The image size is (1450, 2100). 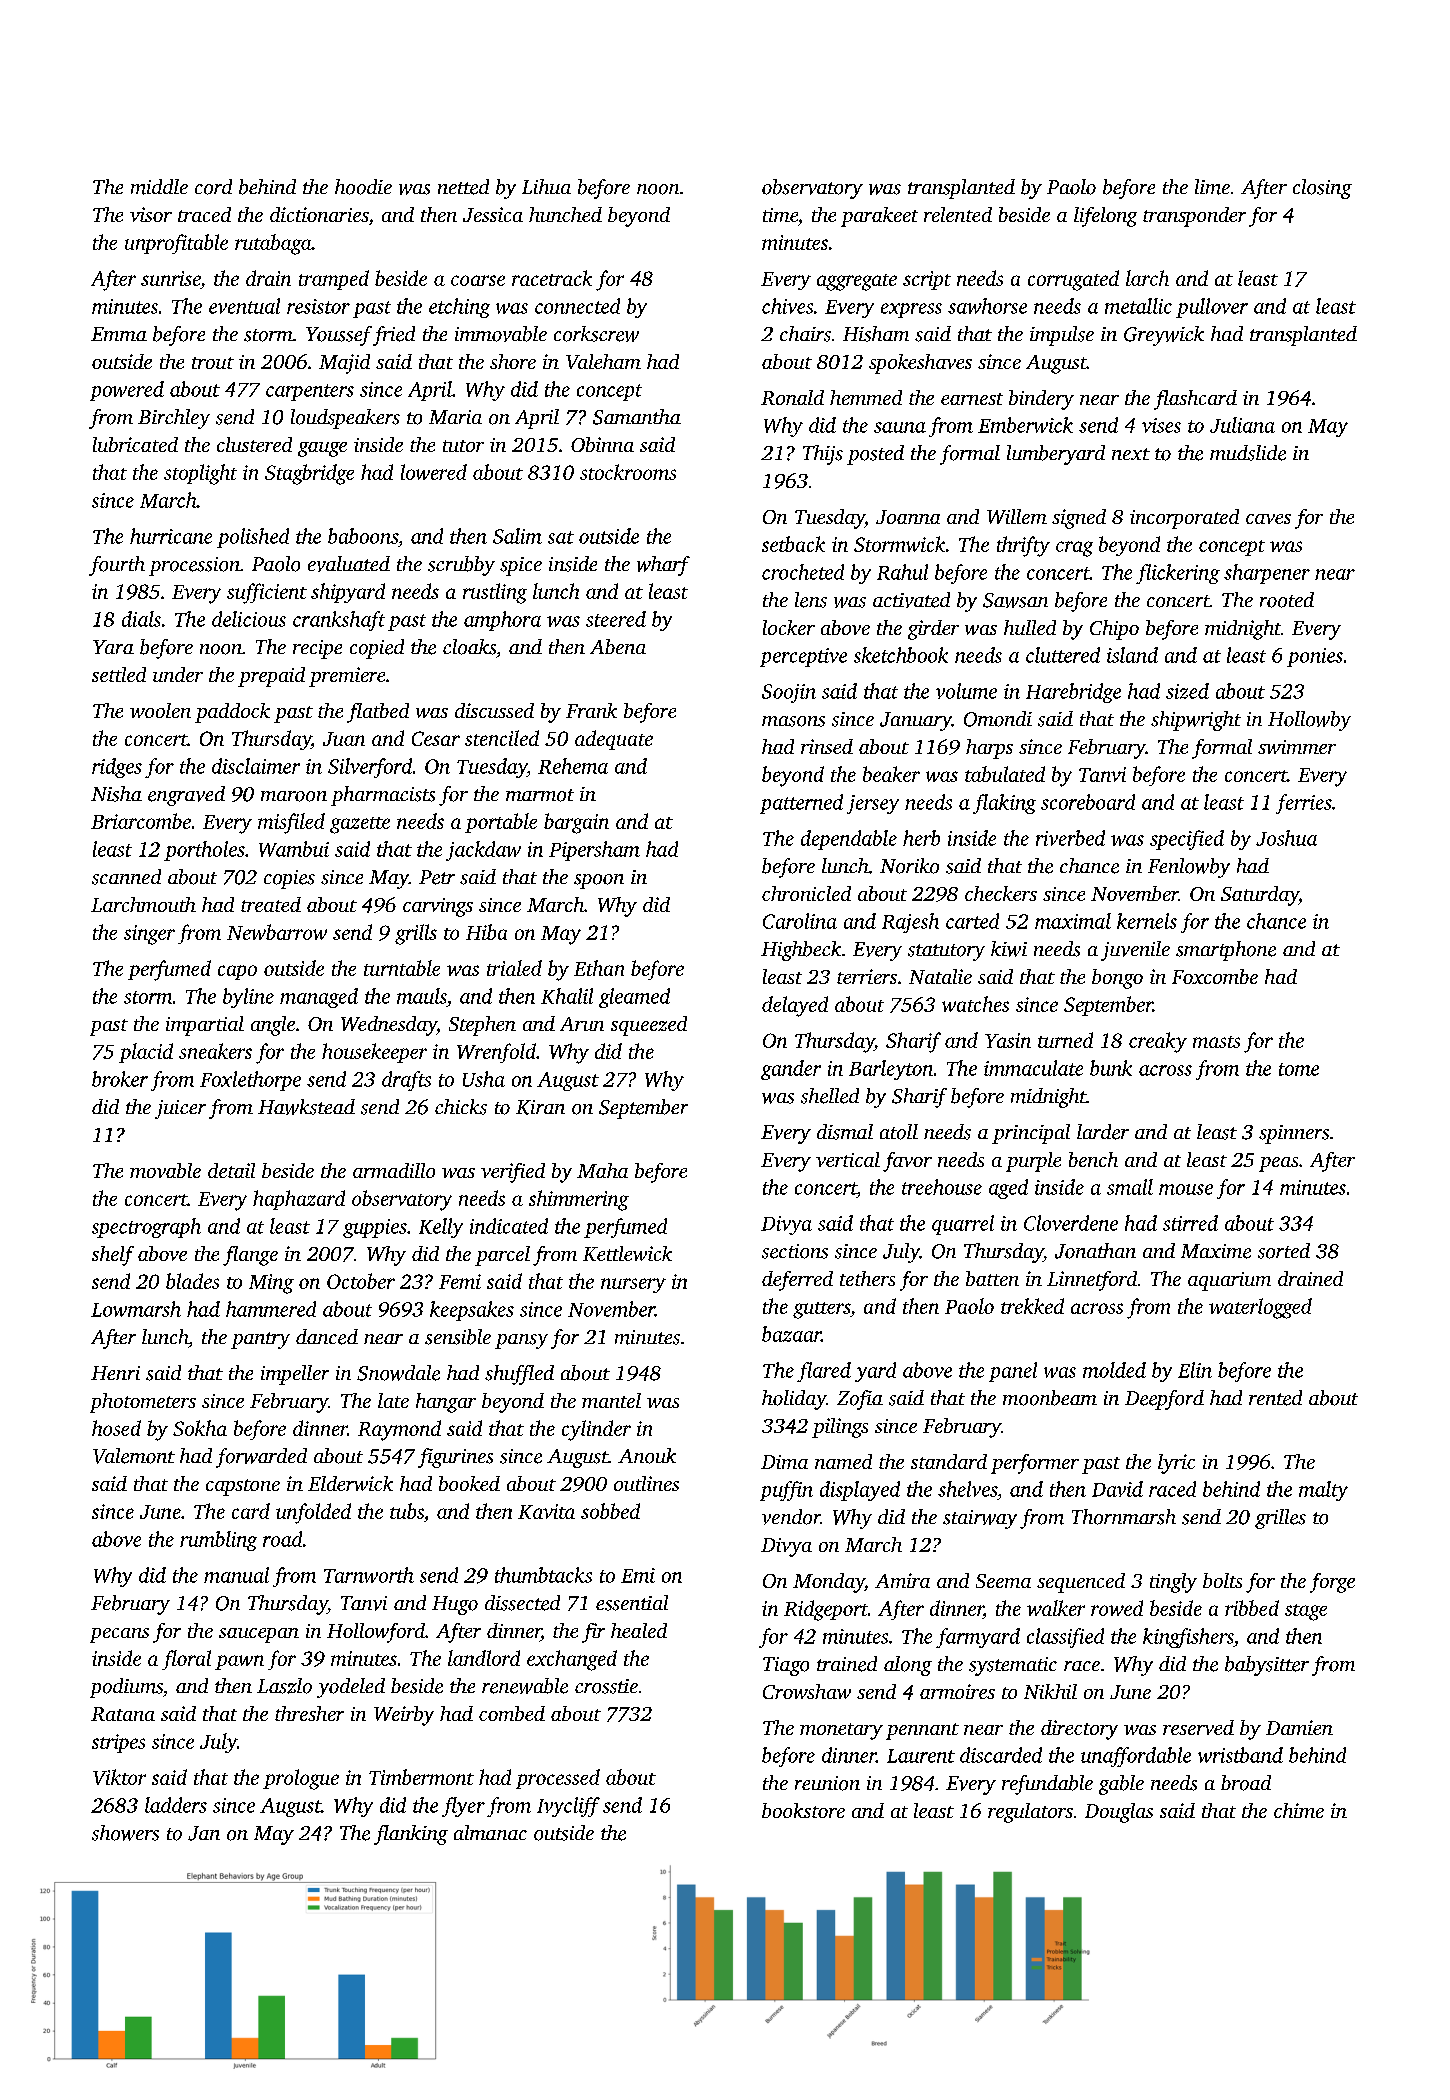 I want to click on time, so click(x=780, y=215).
